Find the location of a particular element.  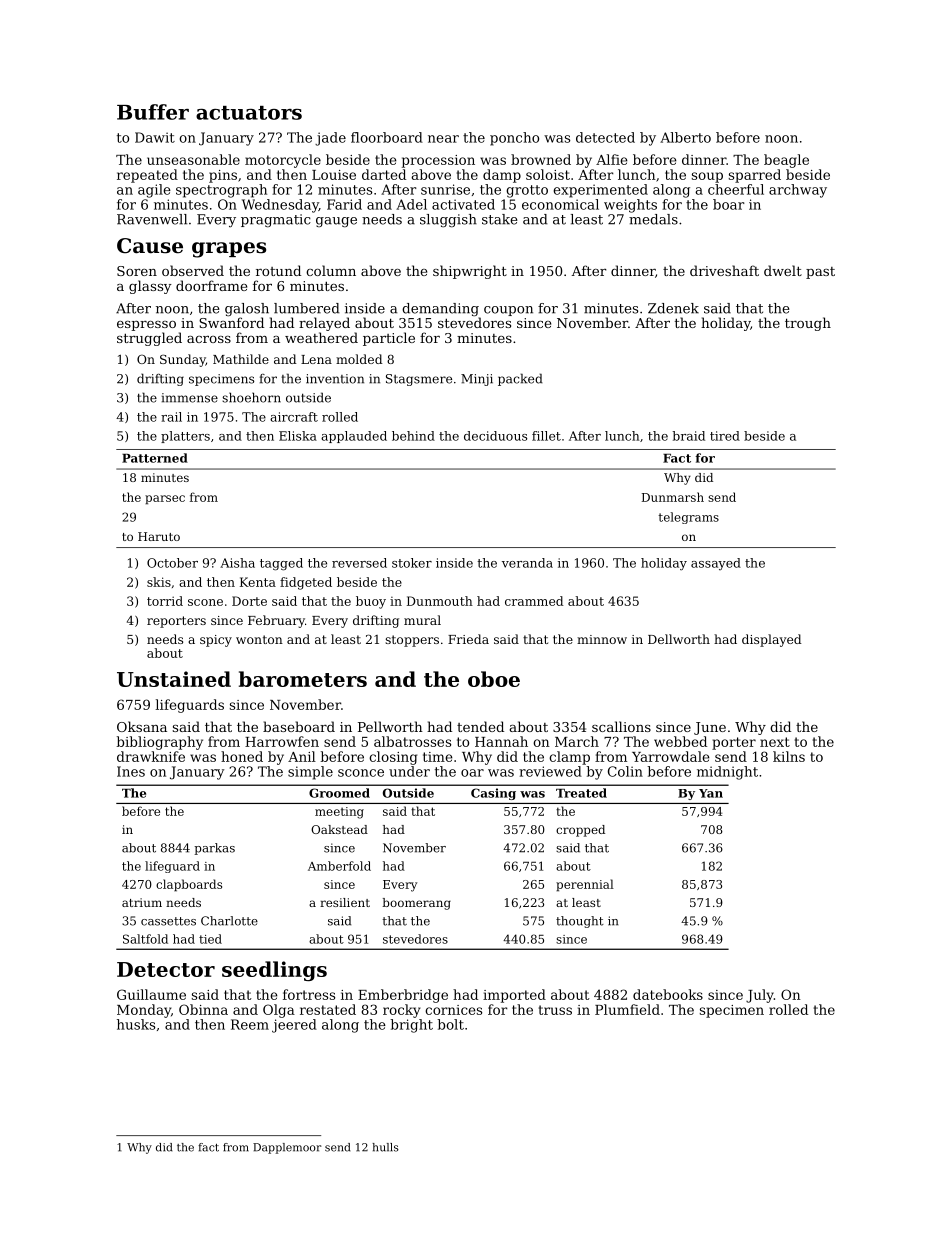

economical is located at coordinates (560, 204).
